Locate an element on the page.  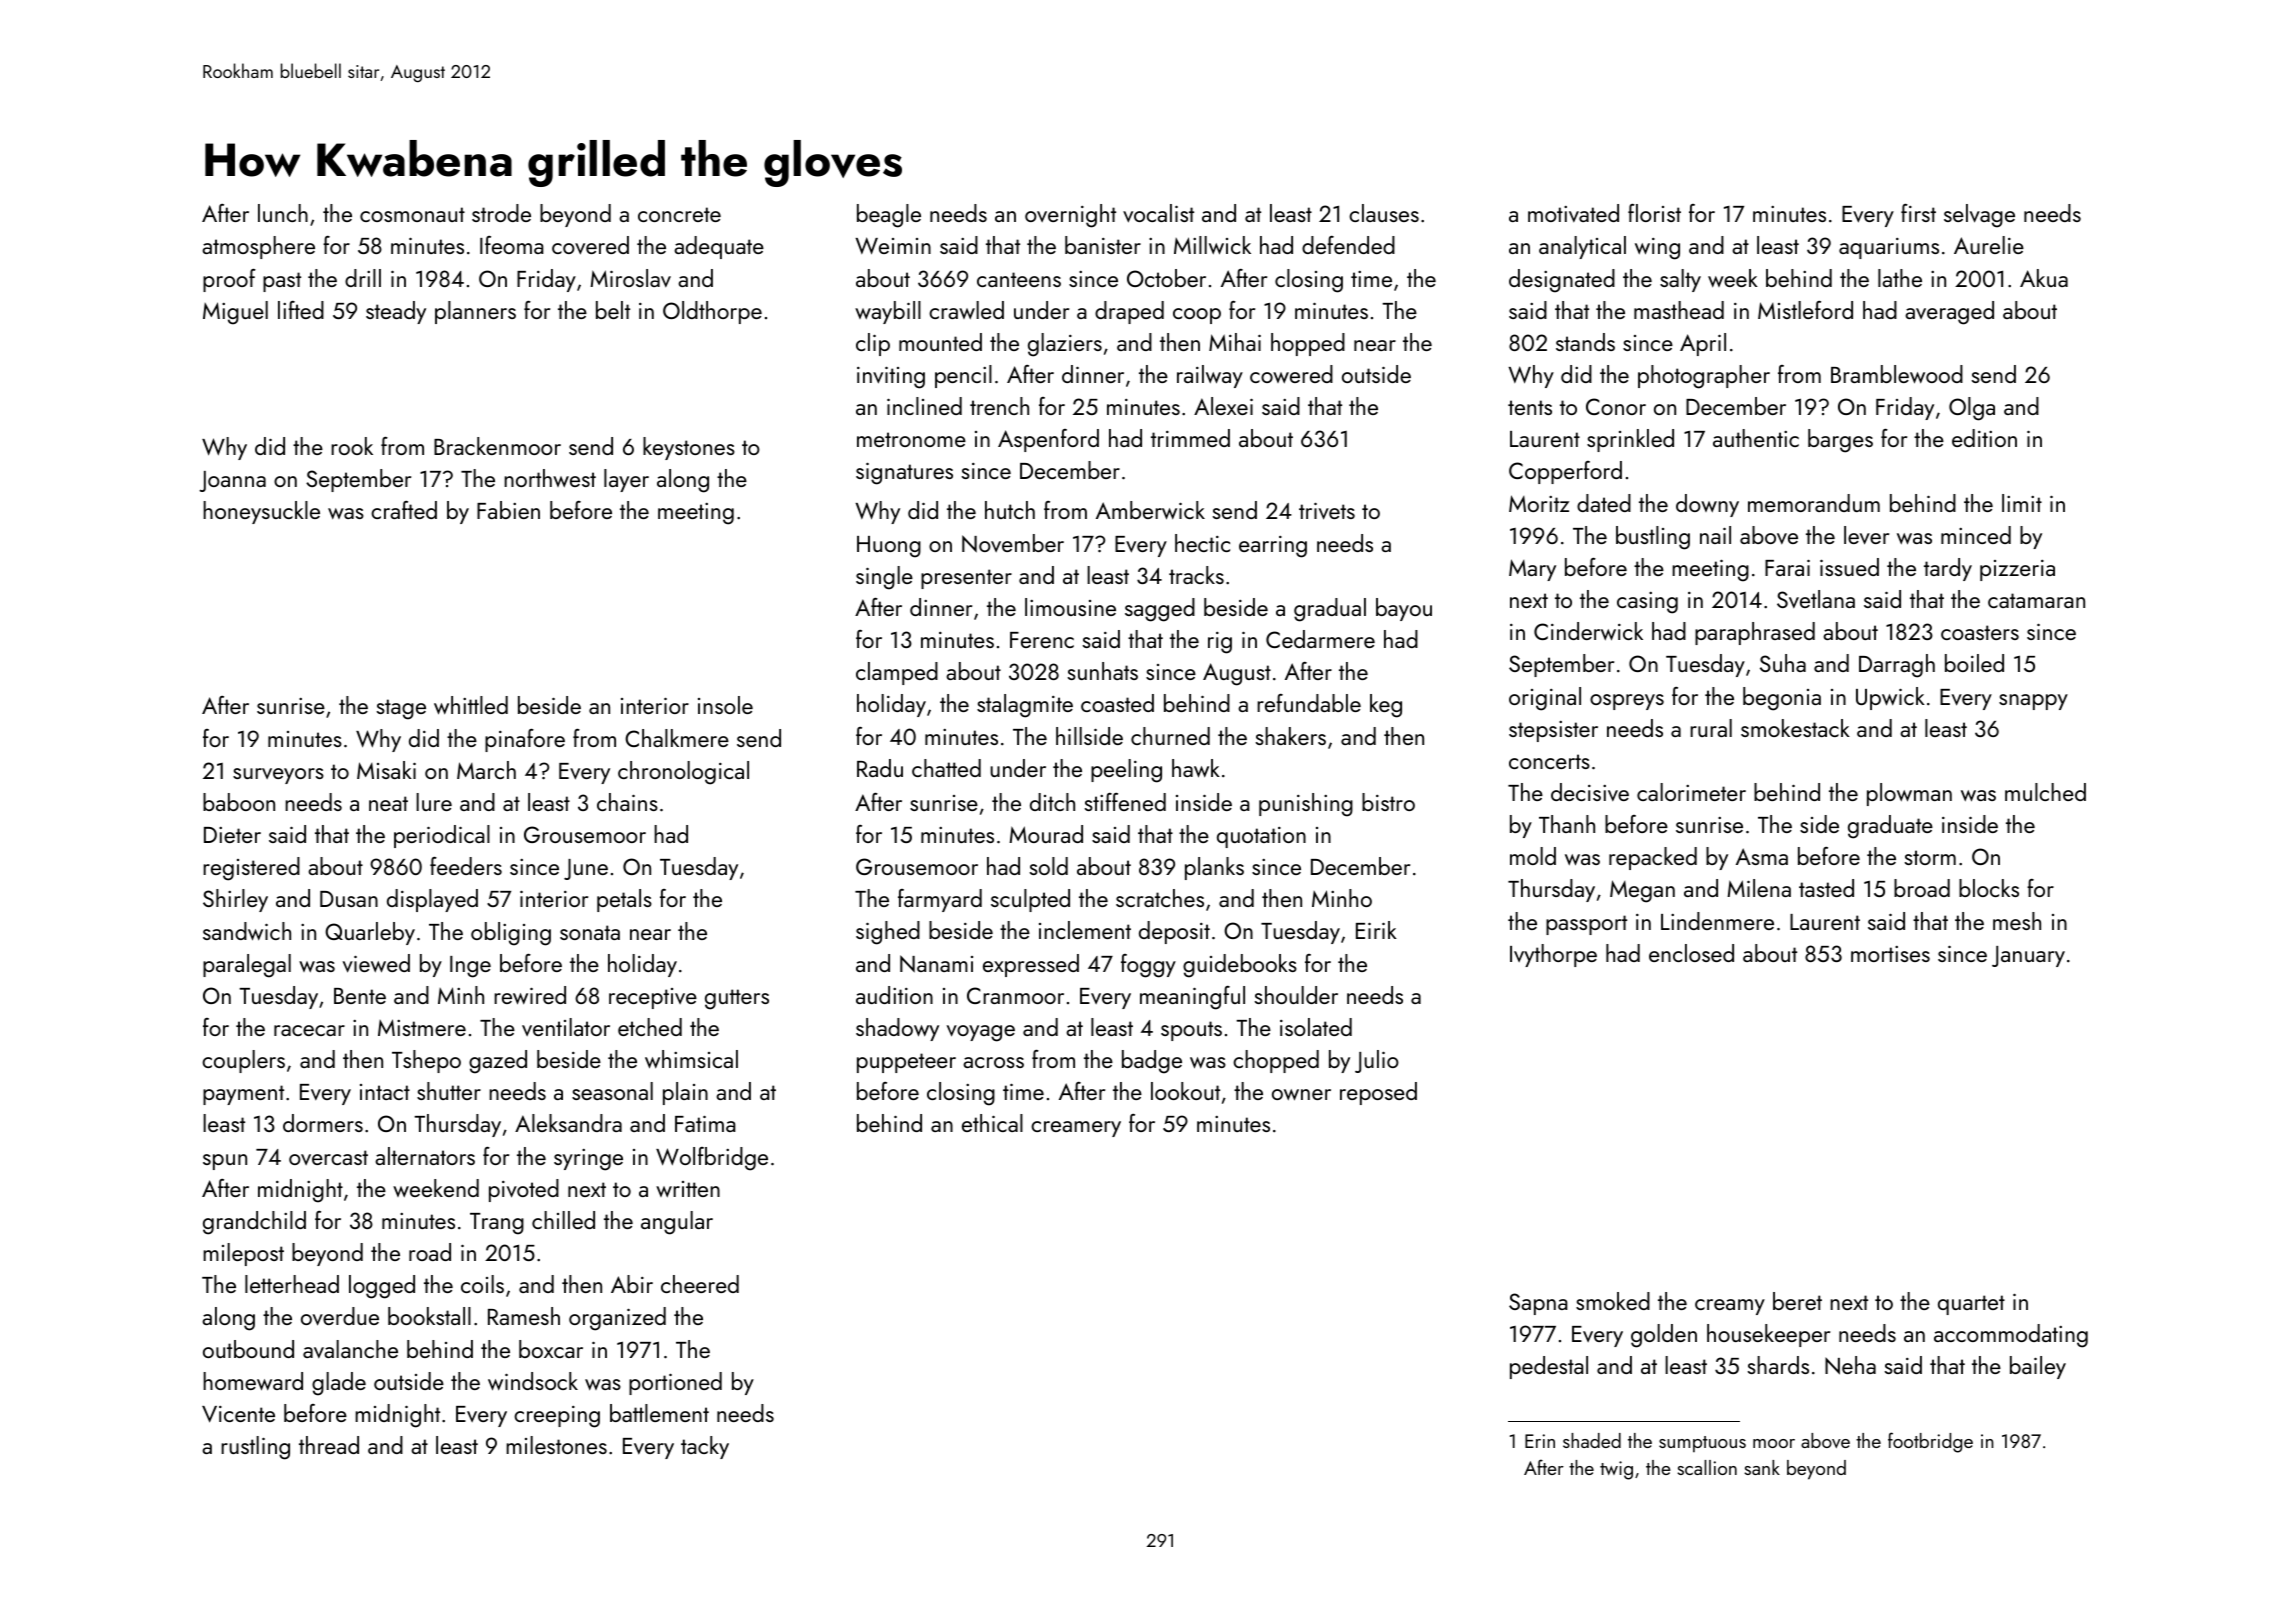
creamery is located at coordinates (1076, 1129).
